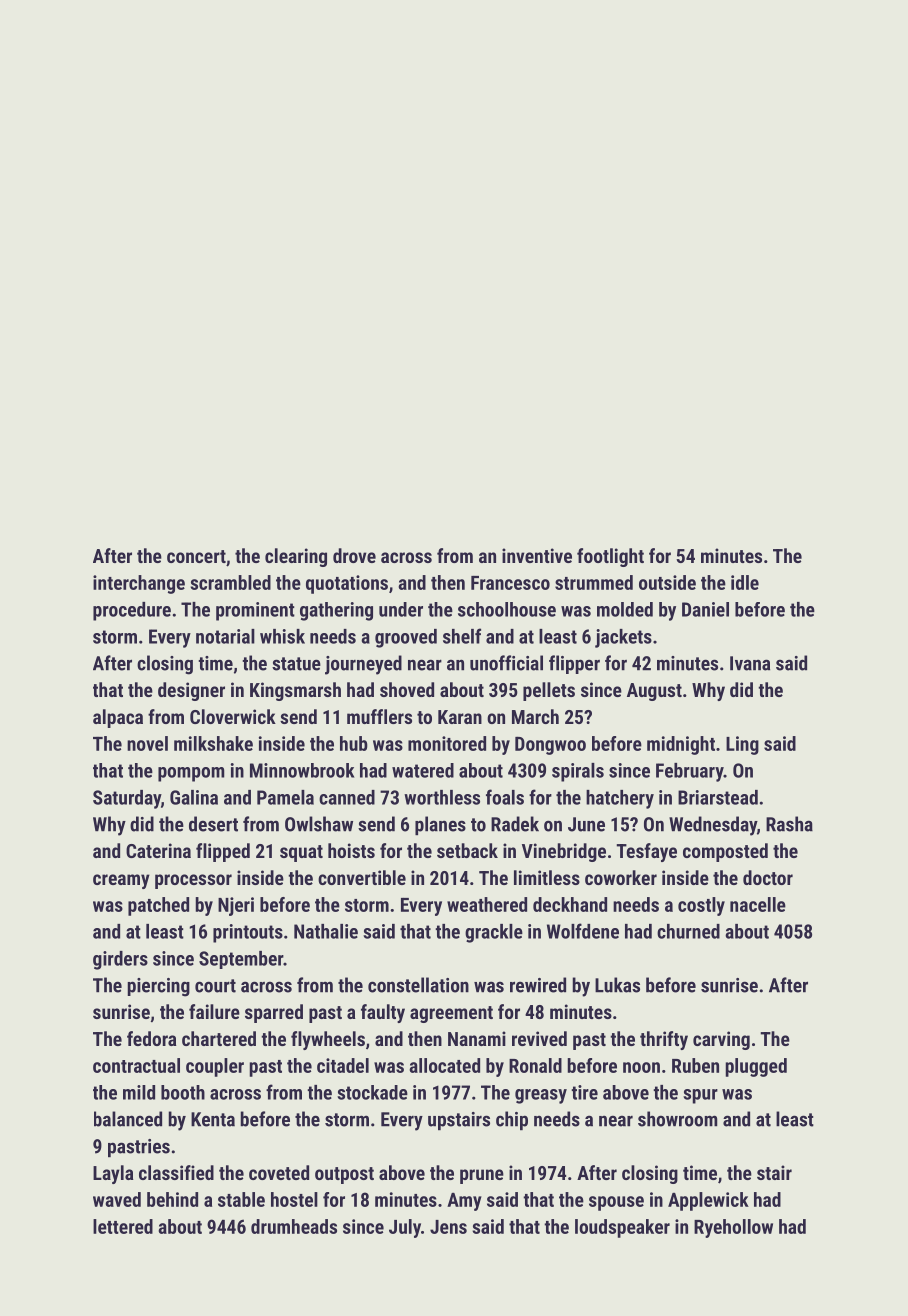 The height and width of the screenshot is (1316, 908). Describe the element at coordinates (681, 745) in the screenshot. I see `midnight` at that location.
